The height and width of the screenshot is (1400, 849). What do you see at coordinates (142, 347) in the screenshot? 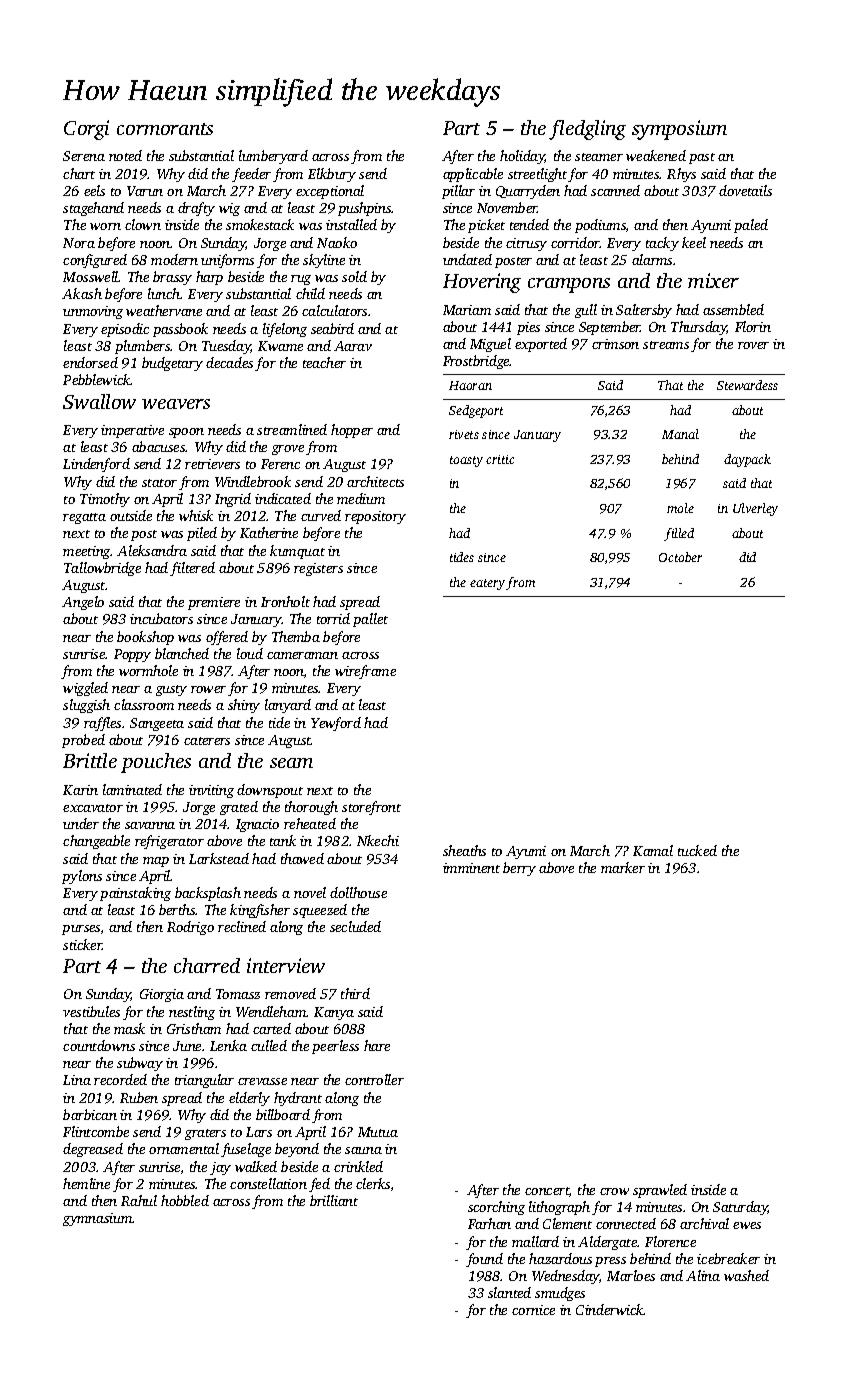
I see `plumbers` at bounding box center [142, 347].
